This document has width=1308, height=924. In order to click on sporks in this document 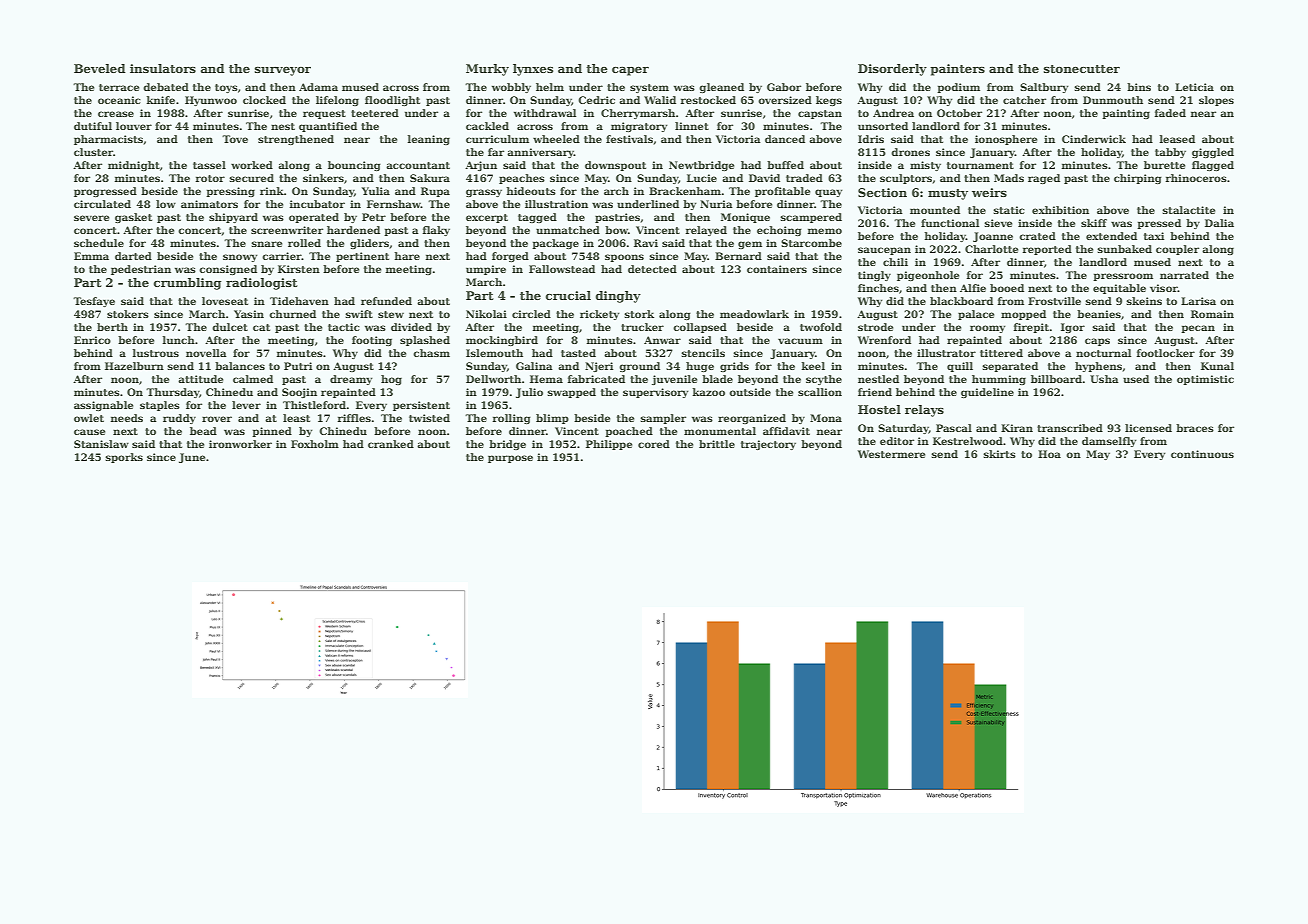, I will do `click(124, 458)`.
